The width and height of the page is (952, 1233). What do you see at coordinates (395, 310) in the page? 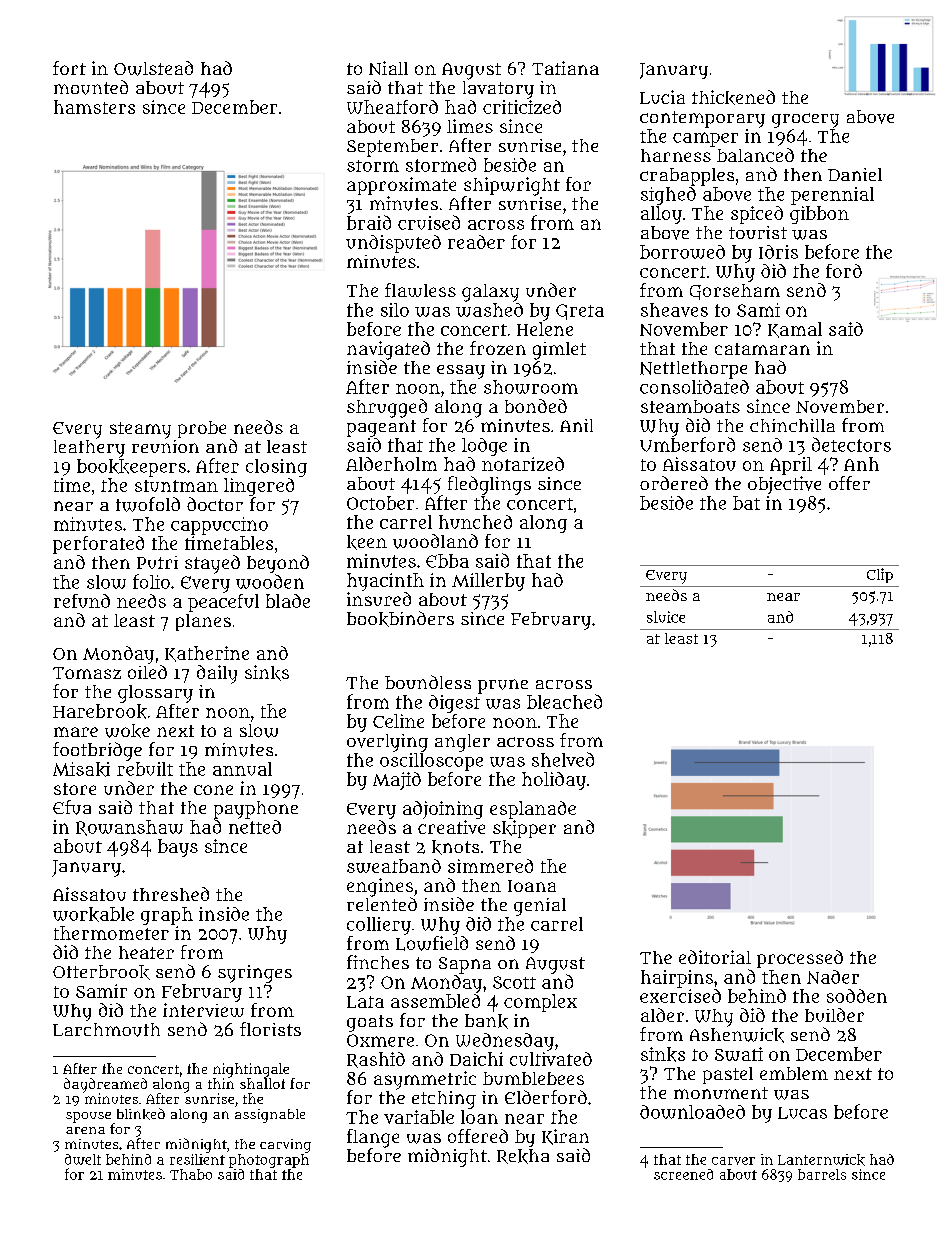
I see `silo` at bounding box center [395, 310].
